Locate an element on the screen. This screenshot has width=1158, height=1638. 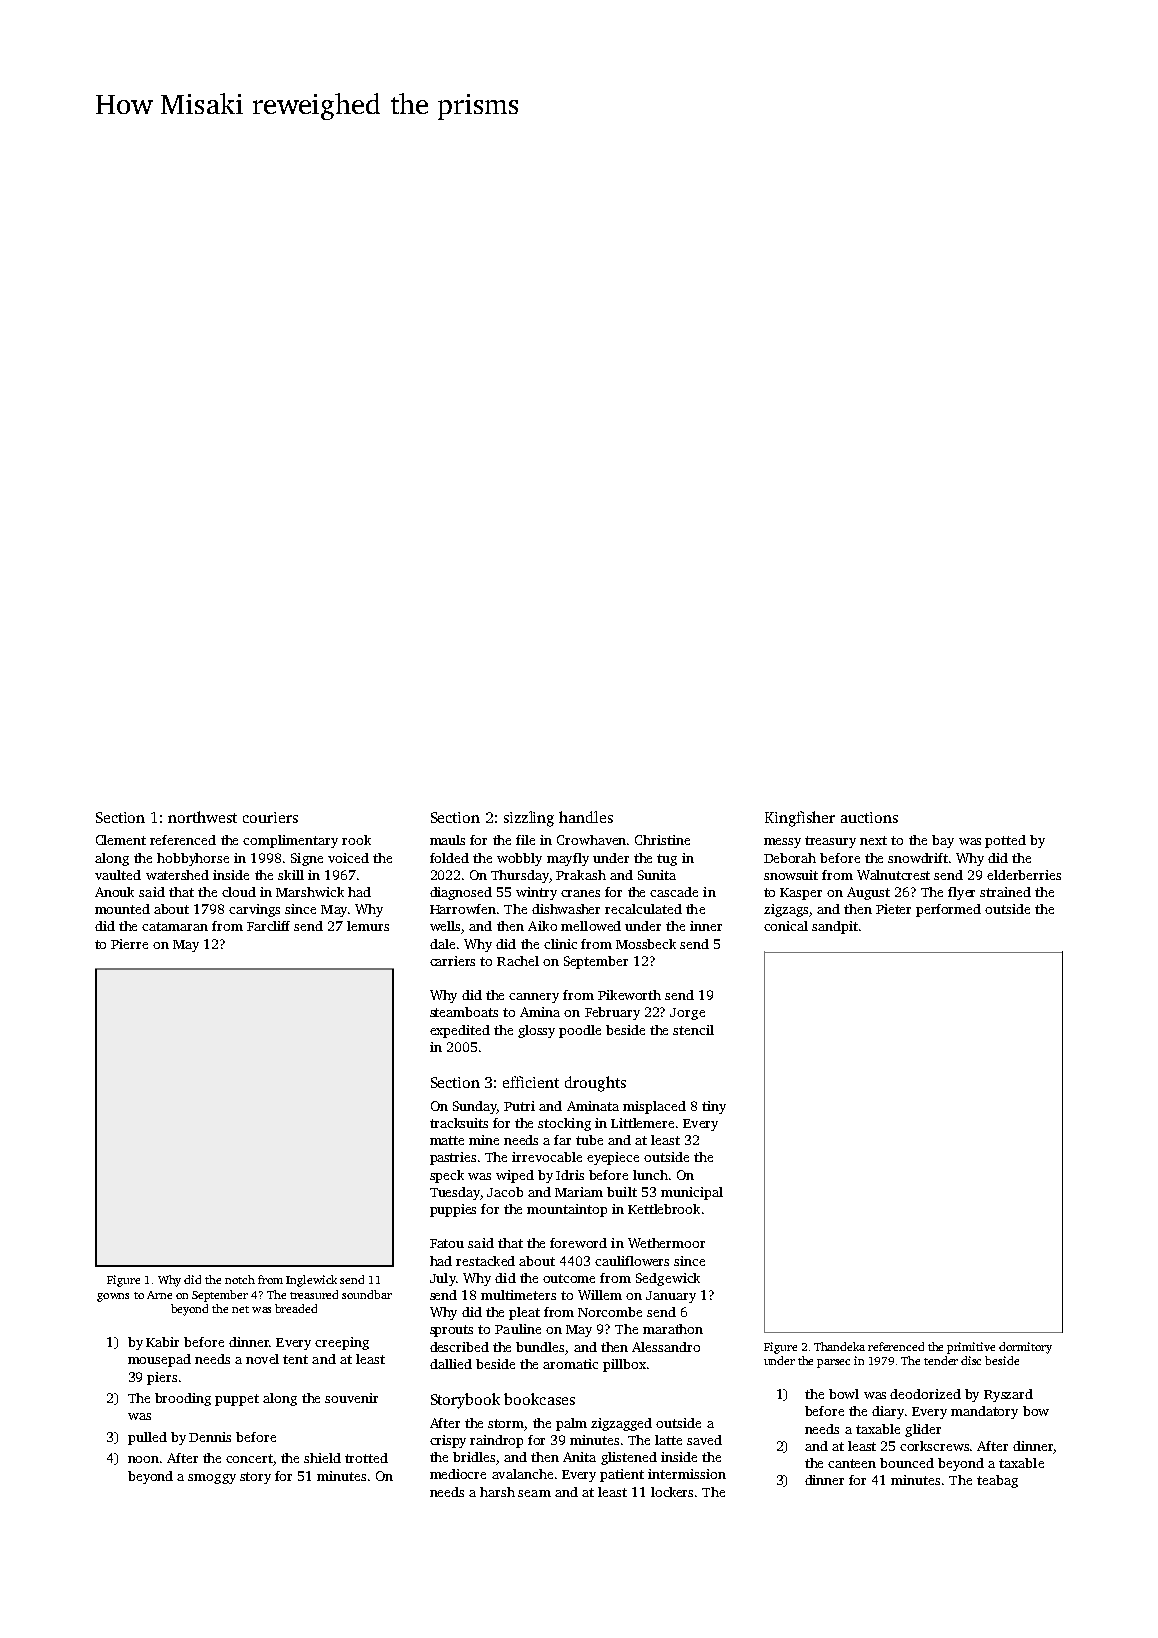
stencil is located at coordinates (693, 1030).
